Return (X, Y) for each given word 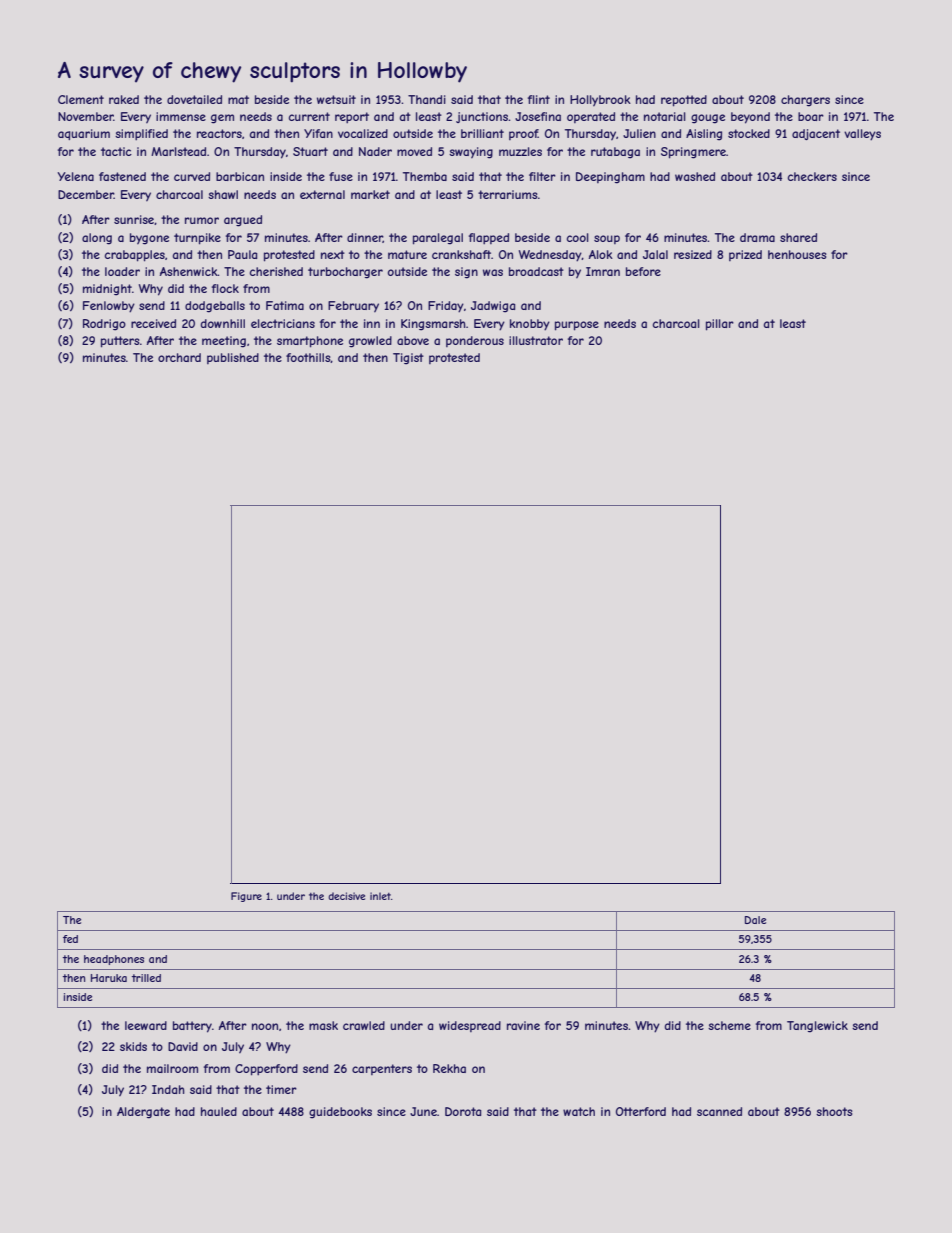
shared (798, 237)
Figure (246, 897)
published (233, 358)
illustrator (536, 340)
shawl (223, 194)
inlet (380, 896)
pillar (720, 325)
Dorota (463, 1111)
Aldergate (143, 1113)
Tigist (408, 359)
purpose (577, 326)
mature (407, 254)
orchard (179, 357)
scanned (719, 1111)
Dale (755, 920)
